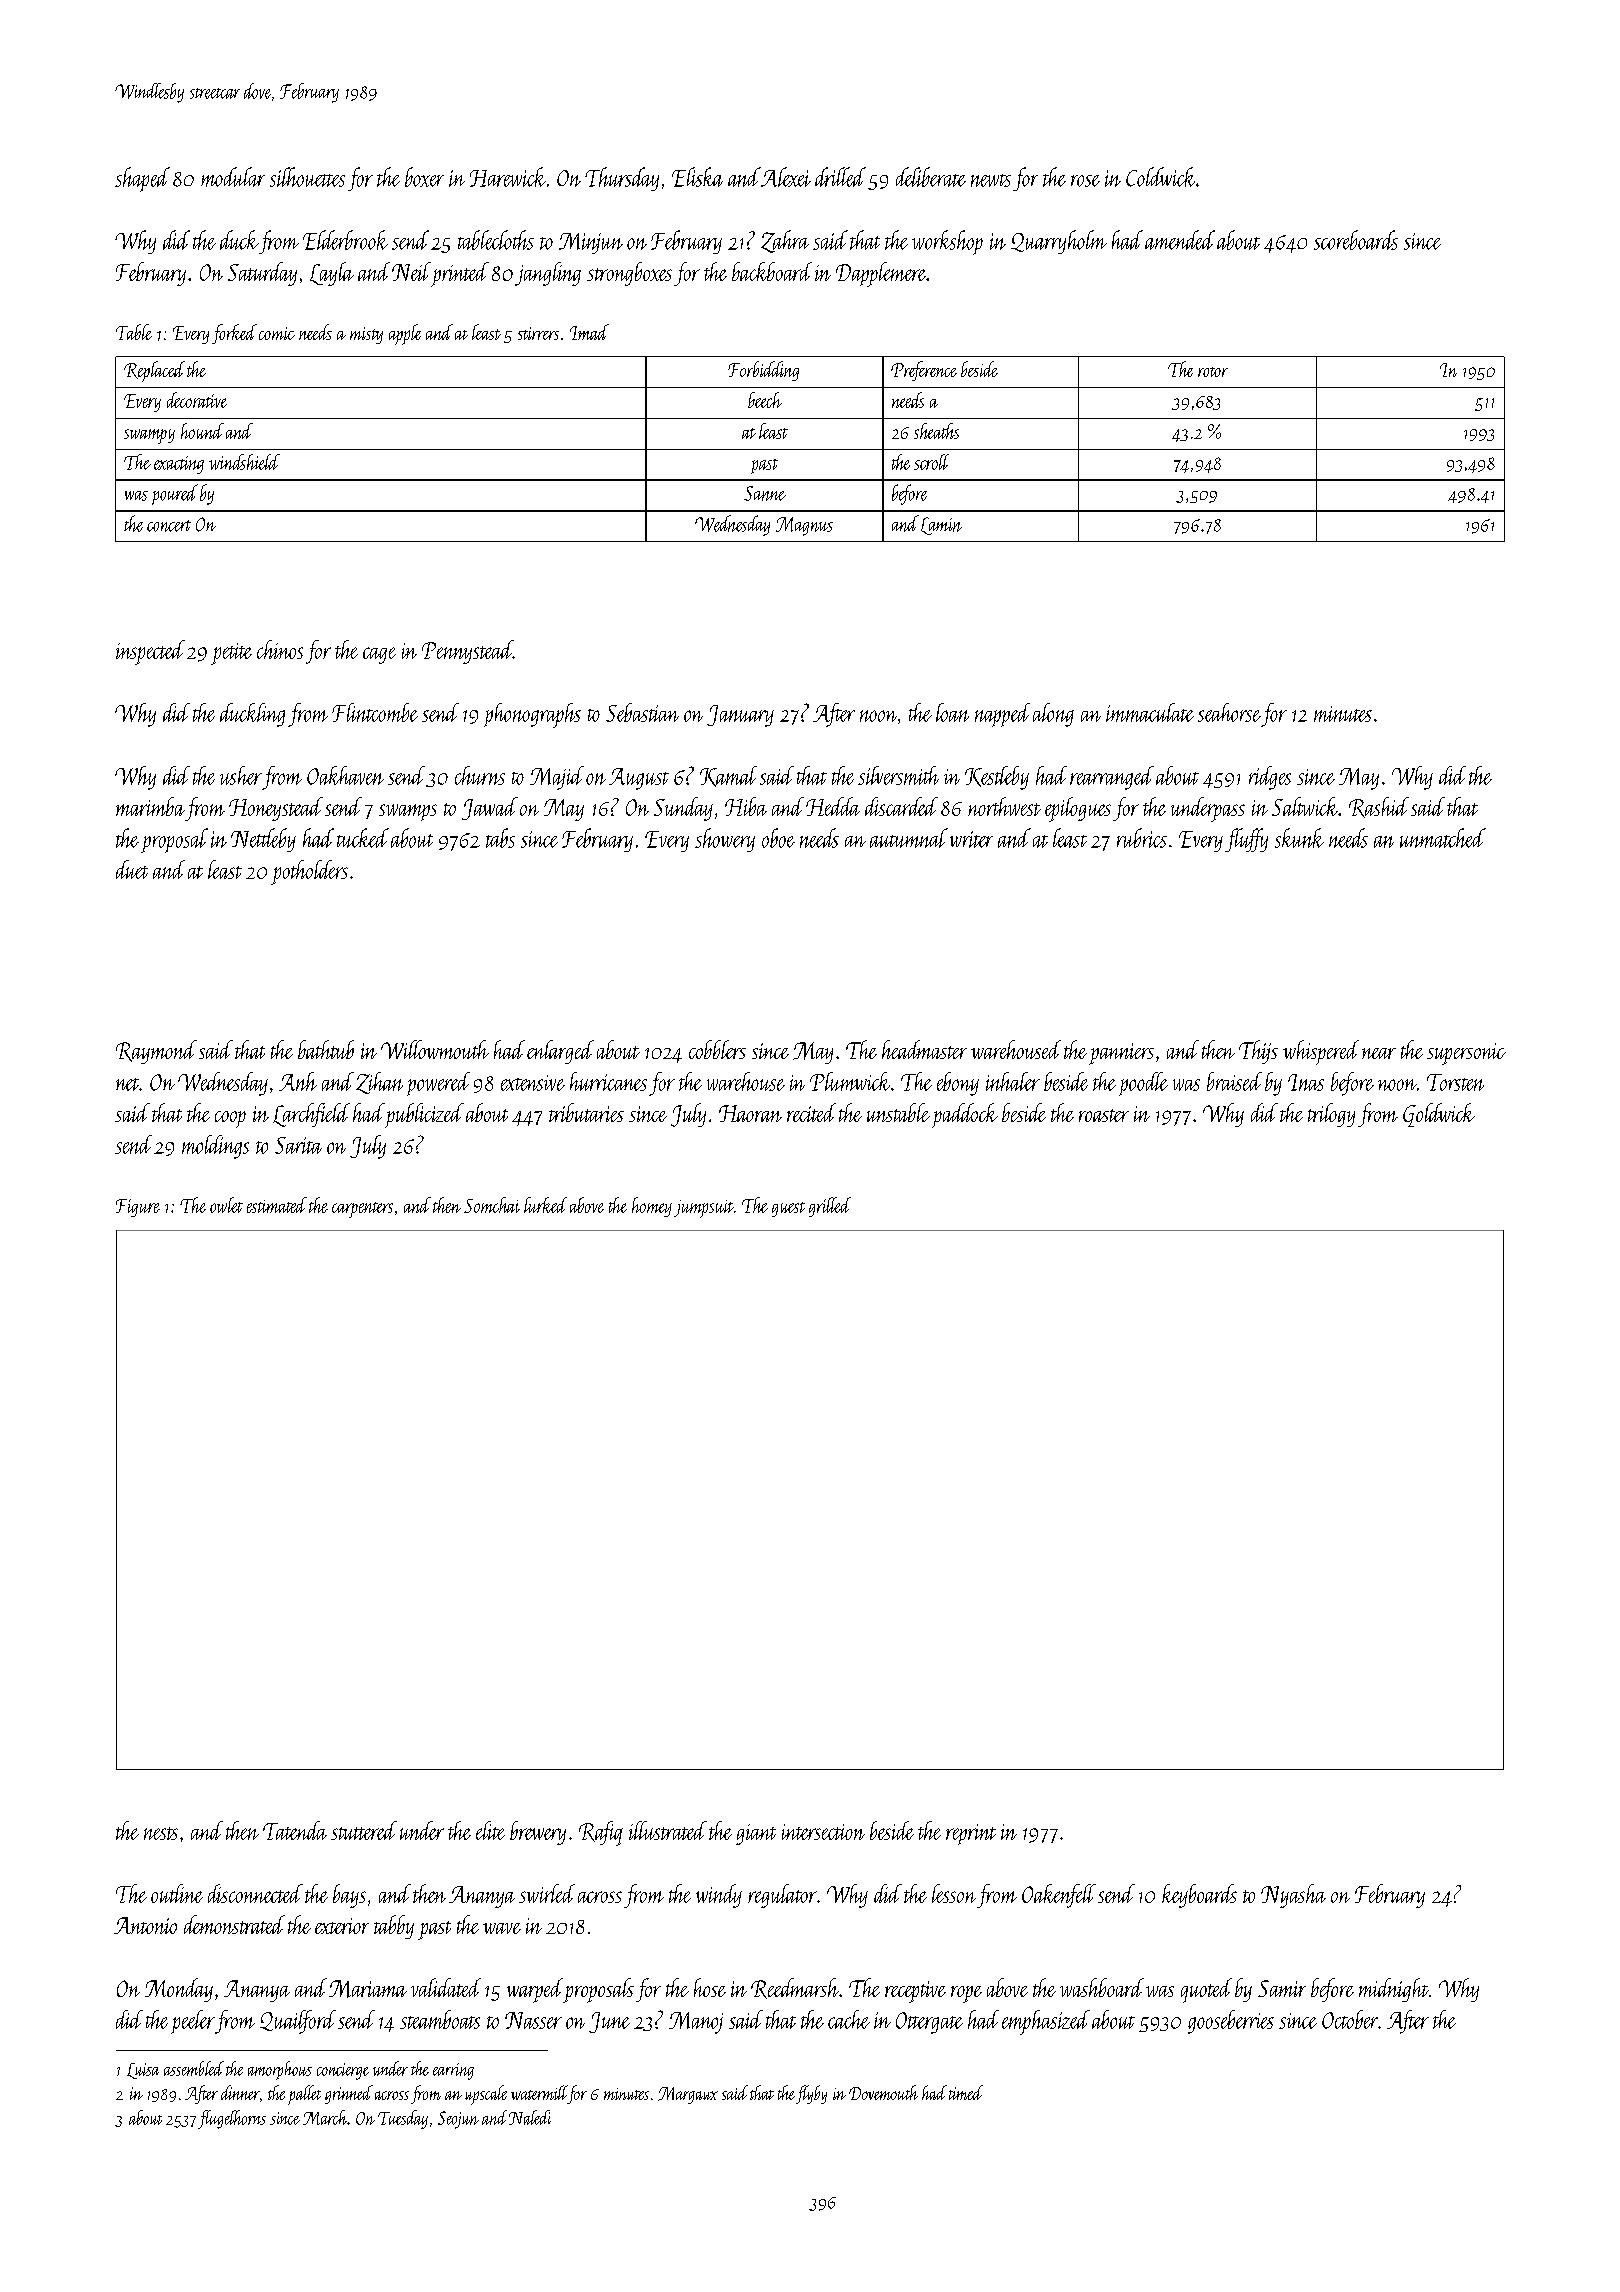 The height and width of the screenshot is (2292, 1620). I want to click on Nyasha, so click(1293, 1896).
